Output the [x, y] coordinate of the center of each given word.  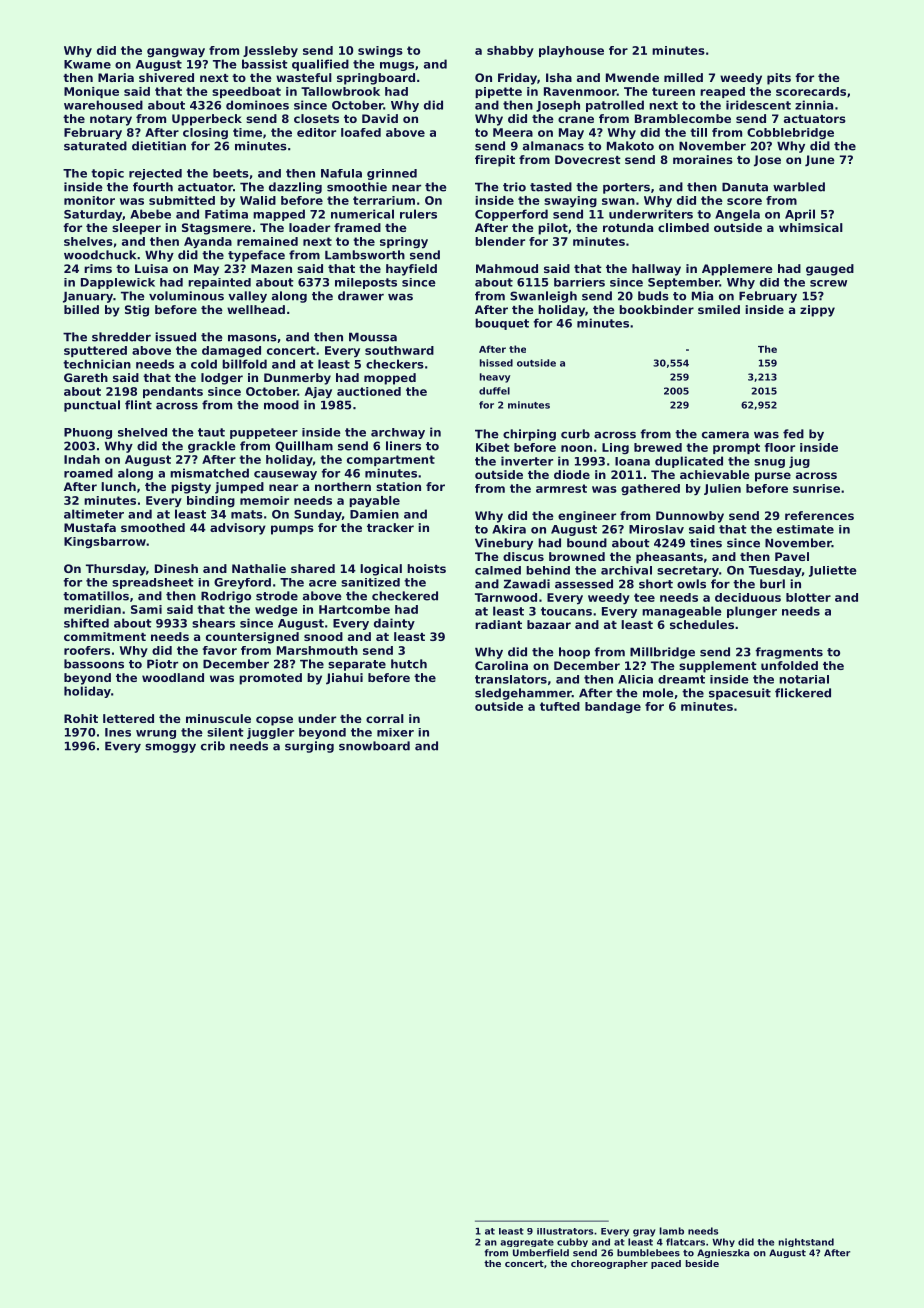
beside [702, 1263]
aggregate [527, 1243]
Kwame [87, 64]
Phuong [88, 433]
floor [780, 447]
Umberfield [541, 1253]
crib [213, 746]
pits [779, 79]
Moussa [373, 337]
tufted [560, 706]
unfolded [789, 665]
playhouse [571, 52]
